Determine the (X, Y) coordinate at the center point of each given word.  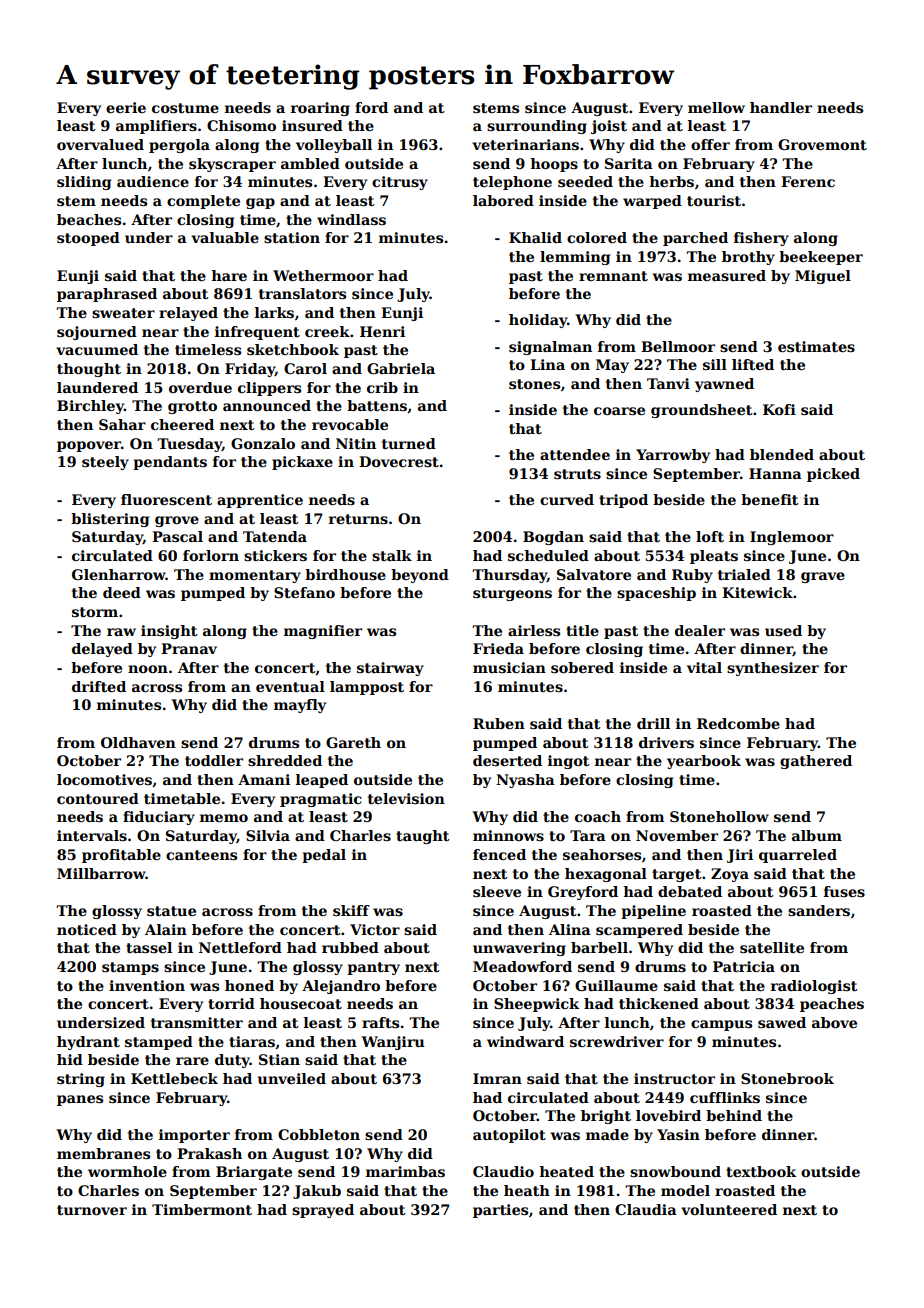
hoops (554, 165)
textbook (761, 1171)
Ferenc (808, 181)
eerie (126, 107)
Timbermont (202, 1209)
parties (500, 1211)
